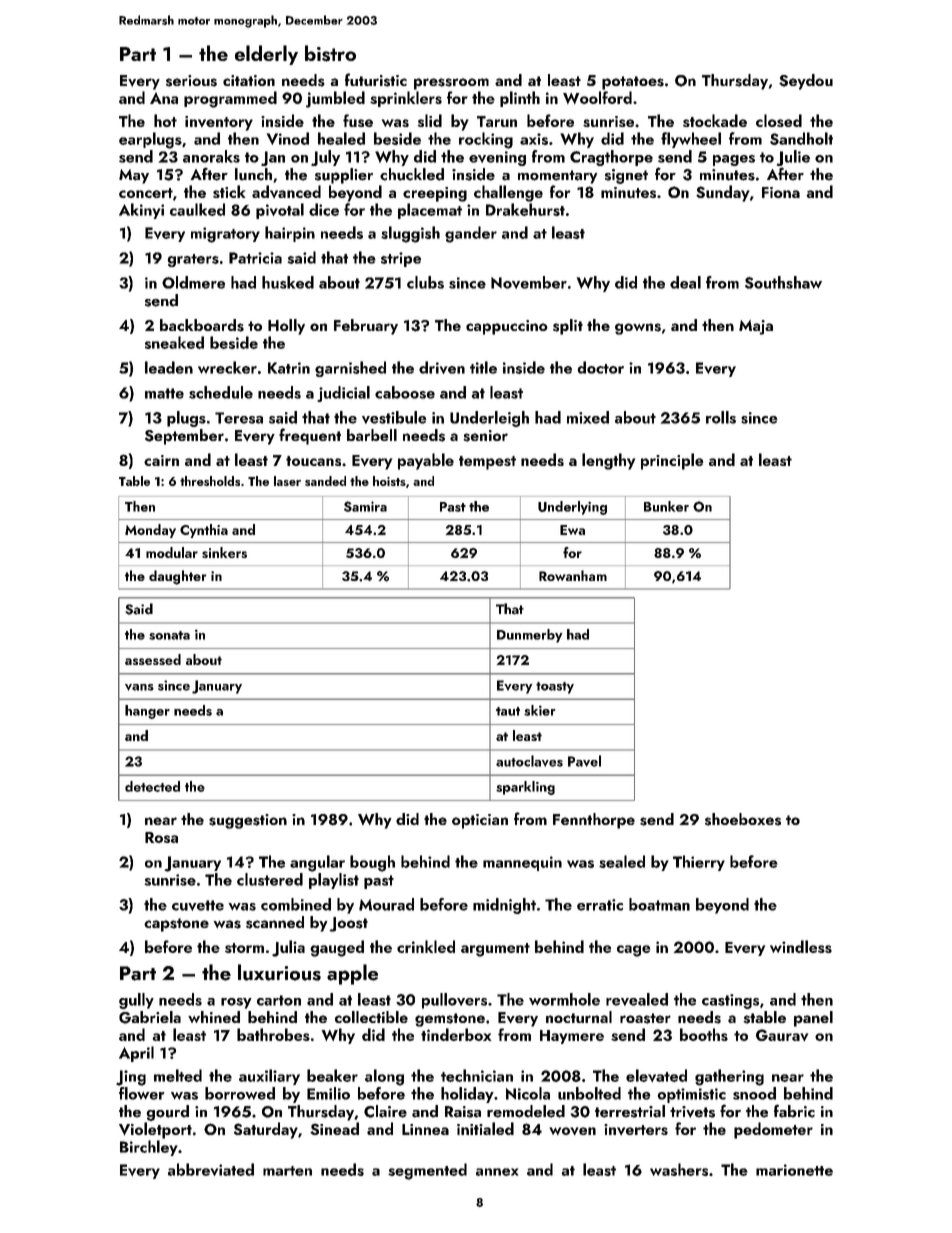  Describe the element at coordinates (525, 788) in the page. I see `sparkling` at that location.
